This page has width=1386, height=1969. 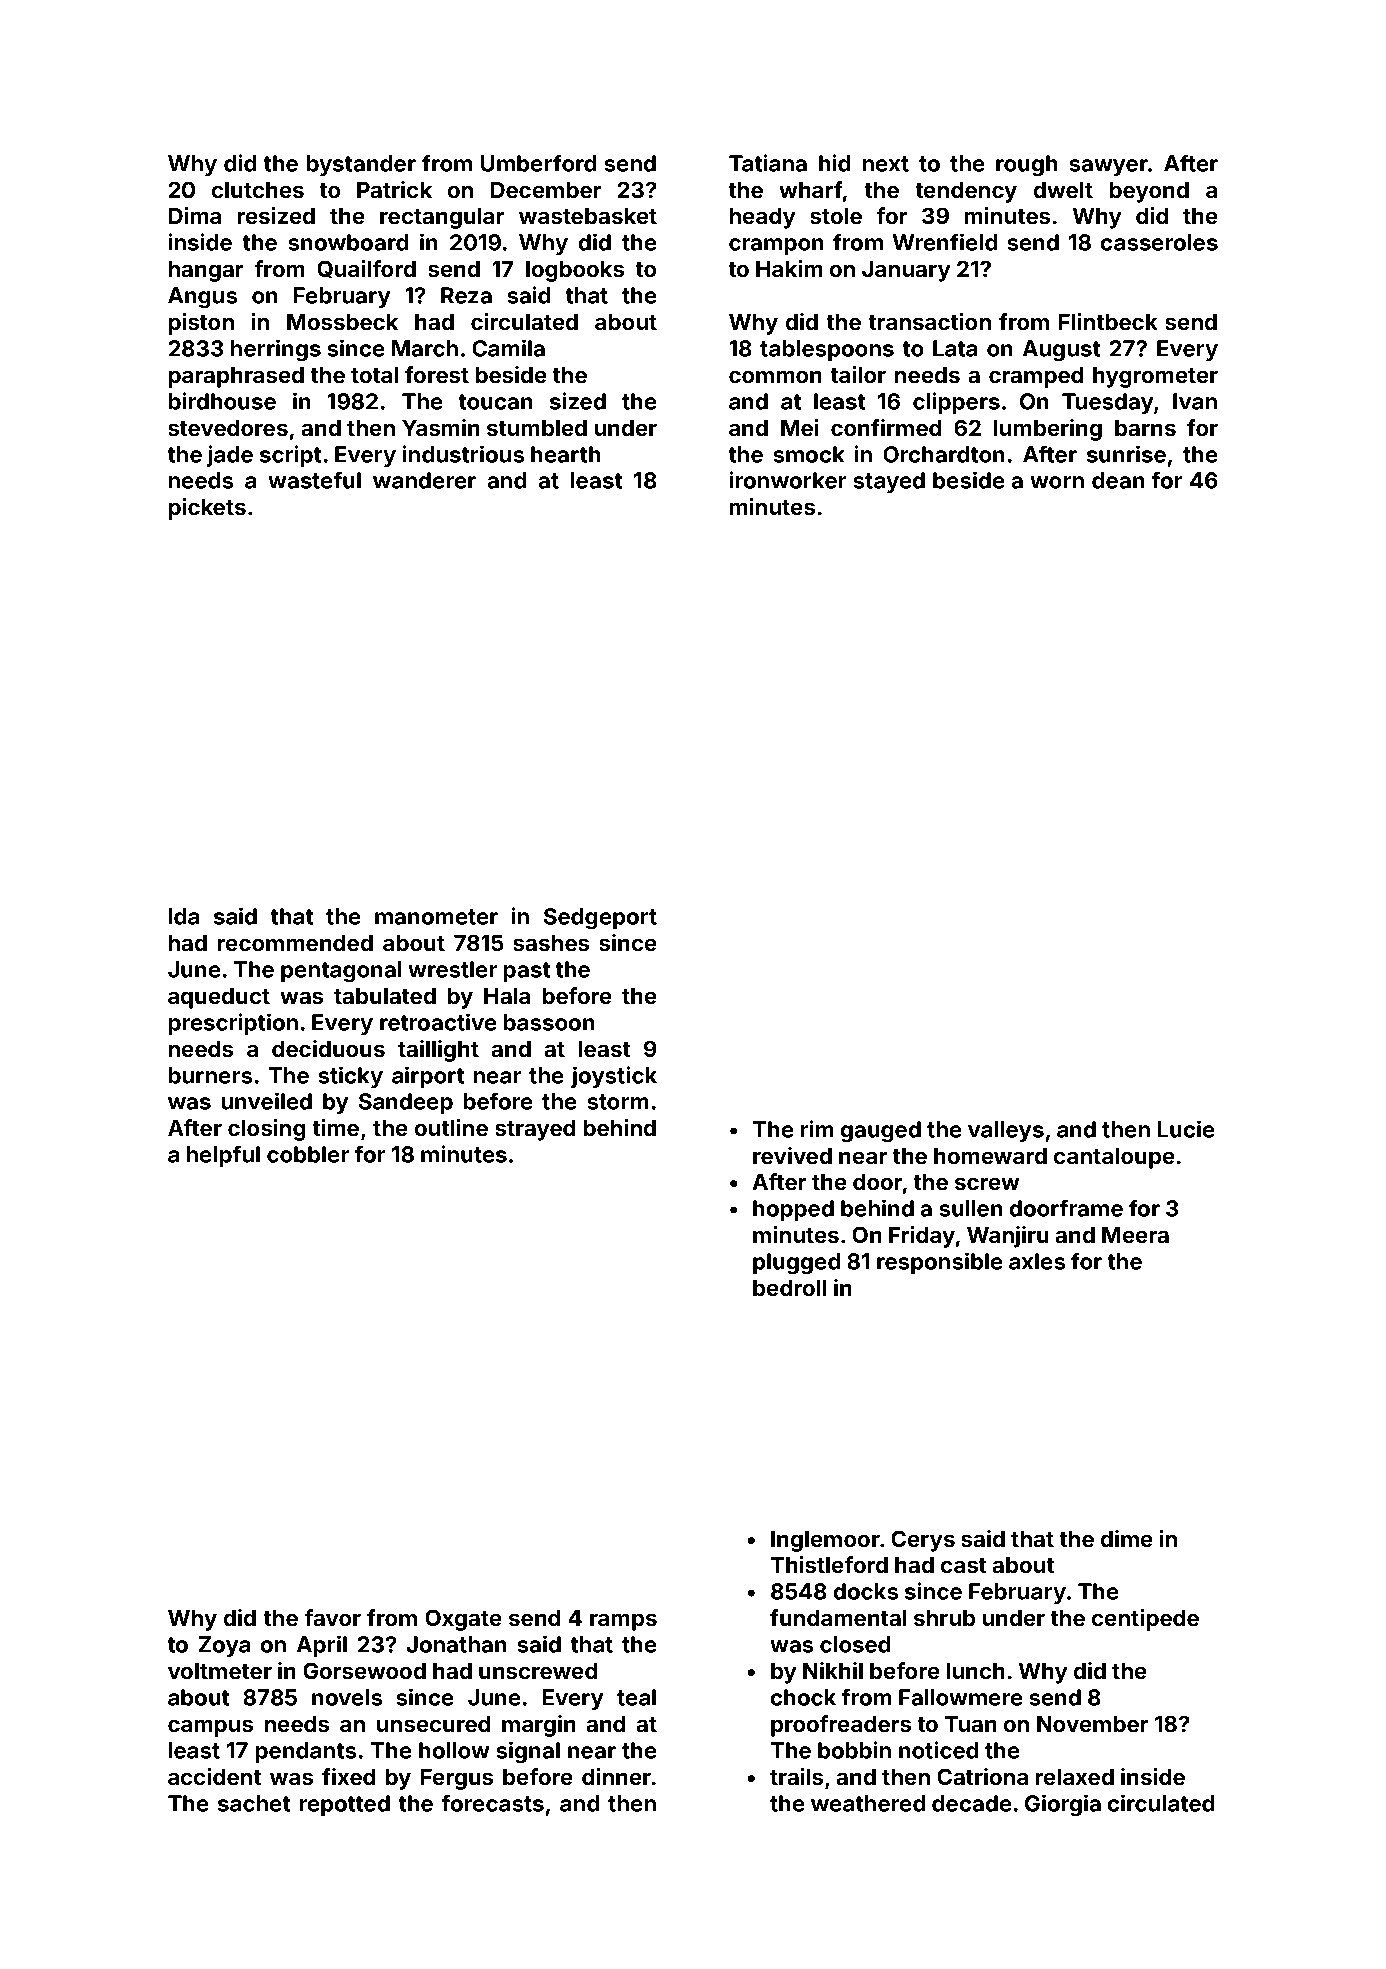 What do you see at coordinates (254, 1803) in the page?
I see `sachet` at bounding box center [254, 1803].
